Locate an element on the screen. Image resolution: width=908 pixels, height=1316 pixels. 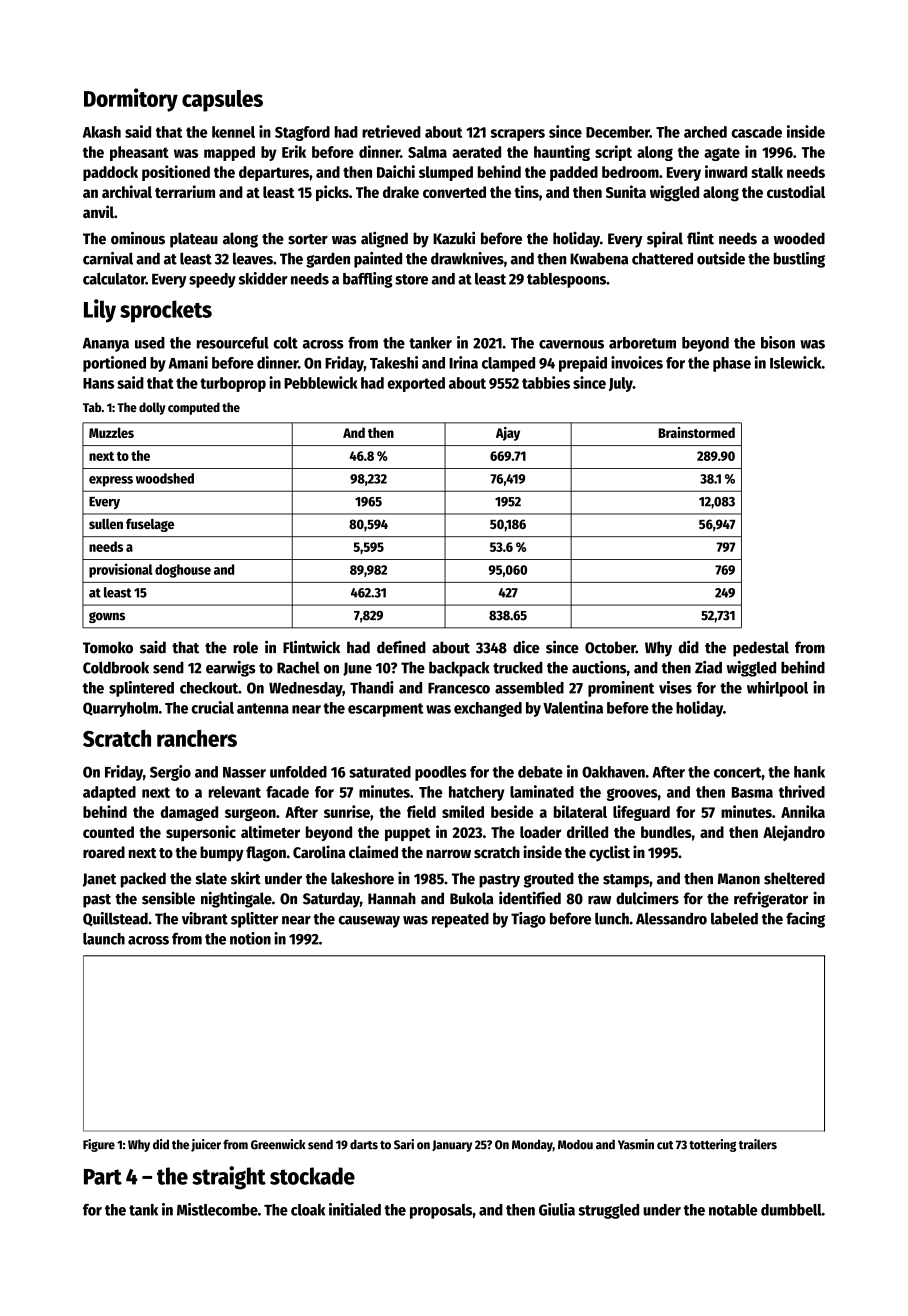
sorter is located at coordinates (308, 239).
